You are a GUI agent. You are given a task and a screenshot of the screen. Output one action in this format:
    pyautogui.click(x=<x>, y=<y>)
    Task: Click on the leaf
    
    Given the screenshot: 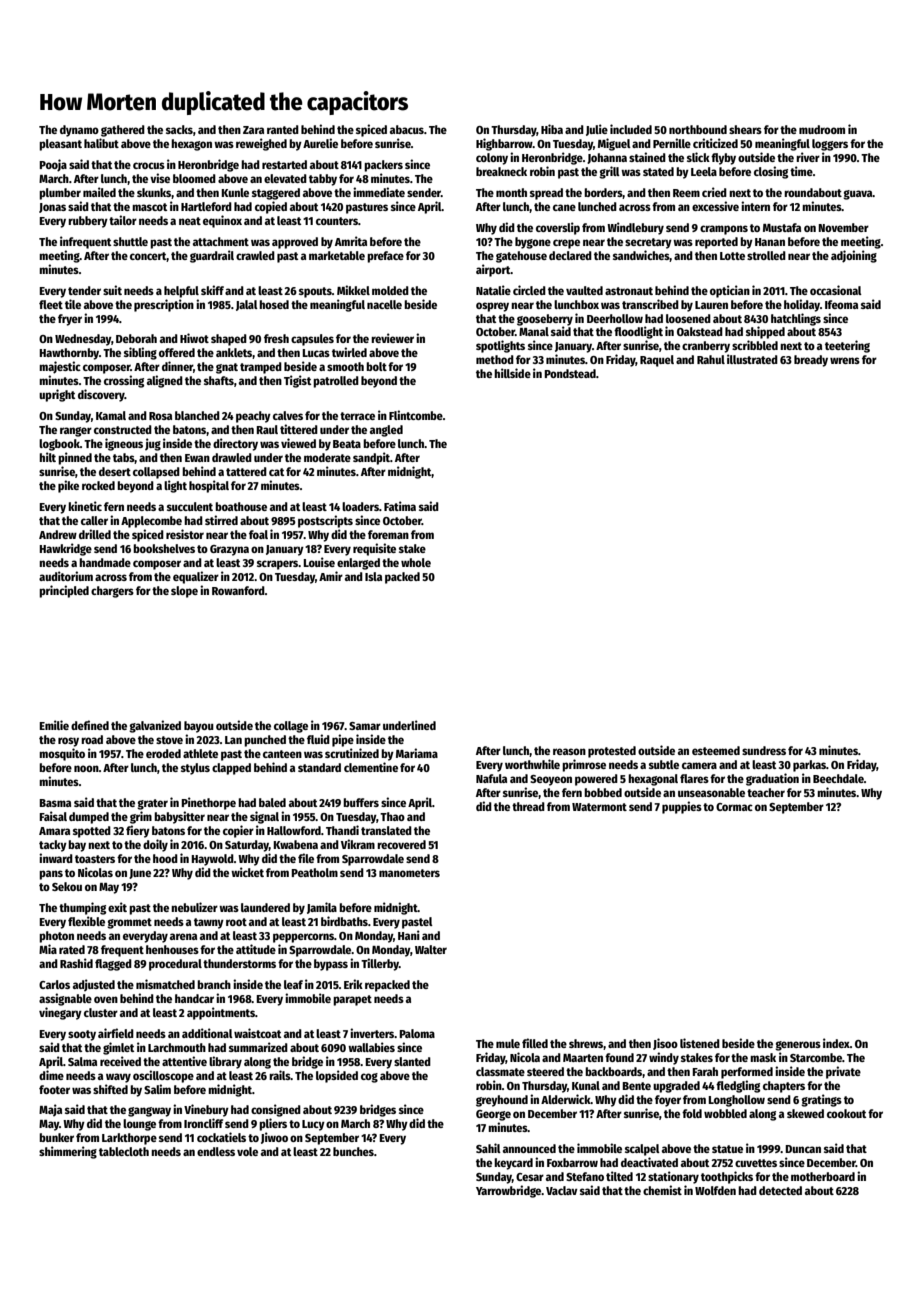 What is the action you would take?
    pyautogui.click(x=293, y=984)
